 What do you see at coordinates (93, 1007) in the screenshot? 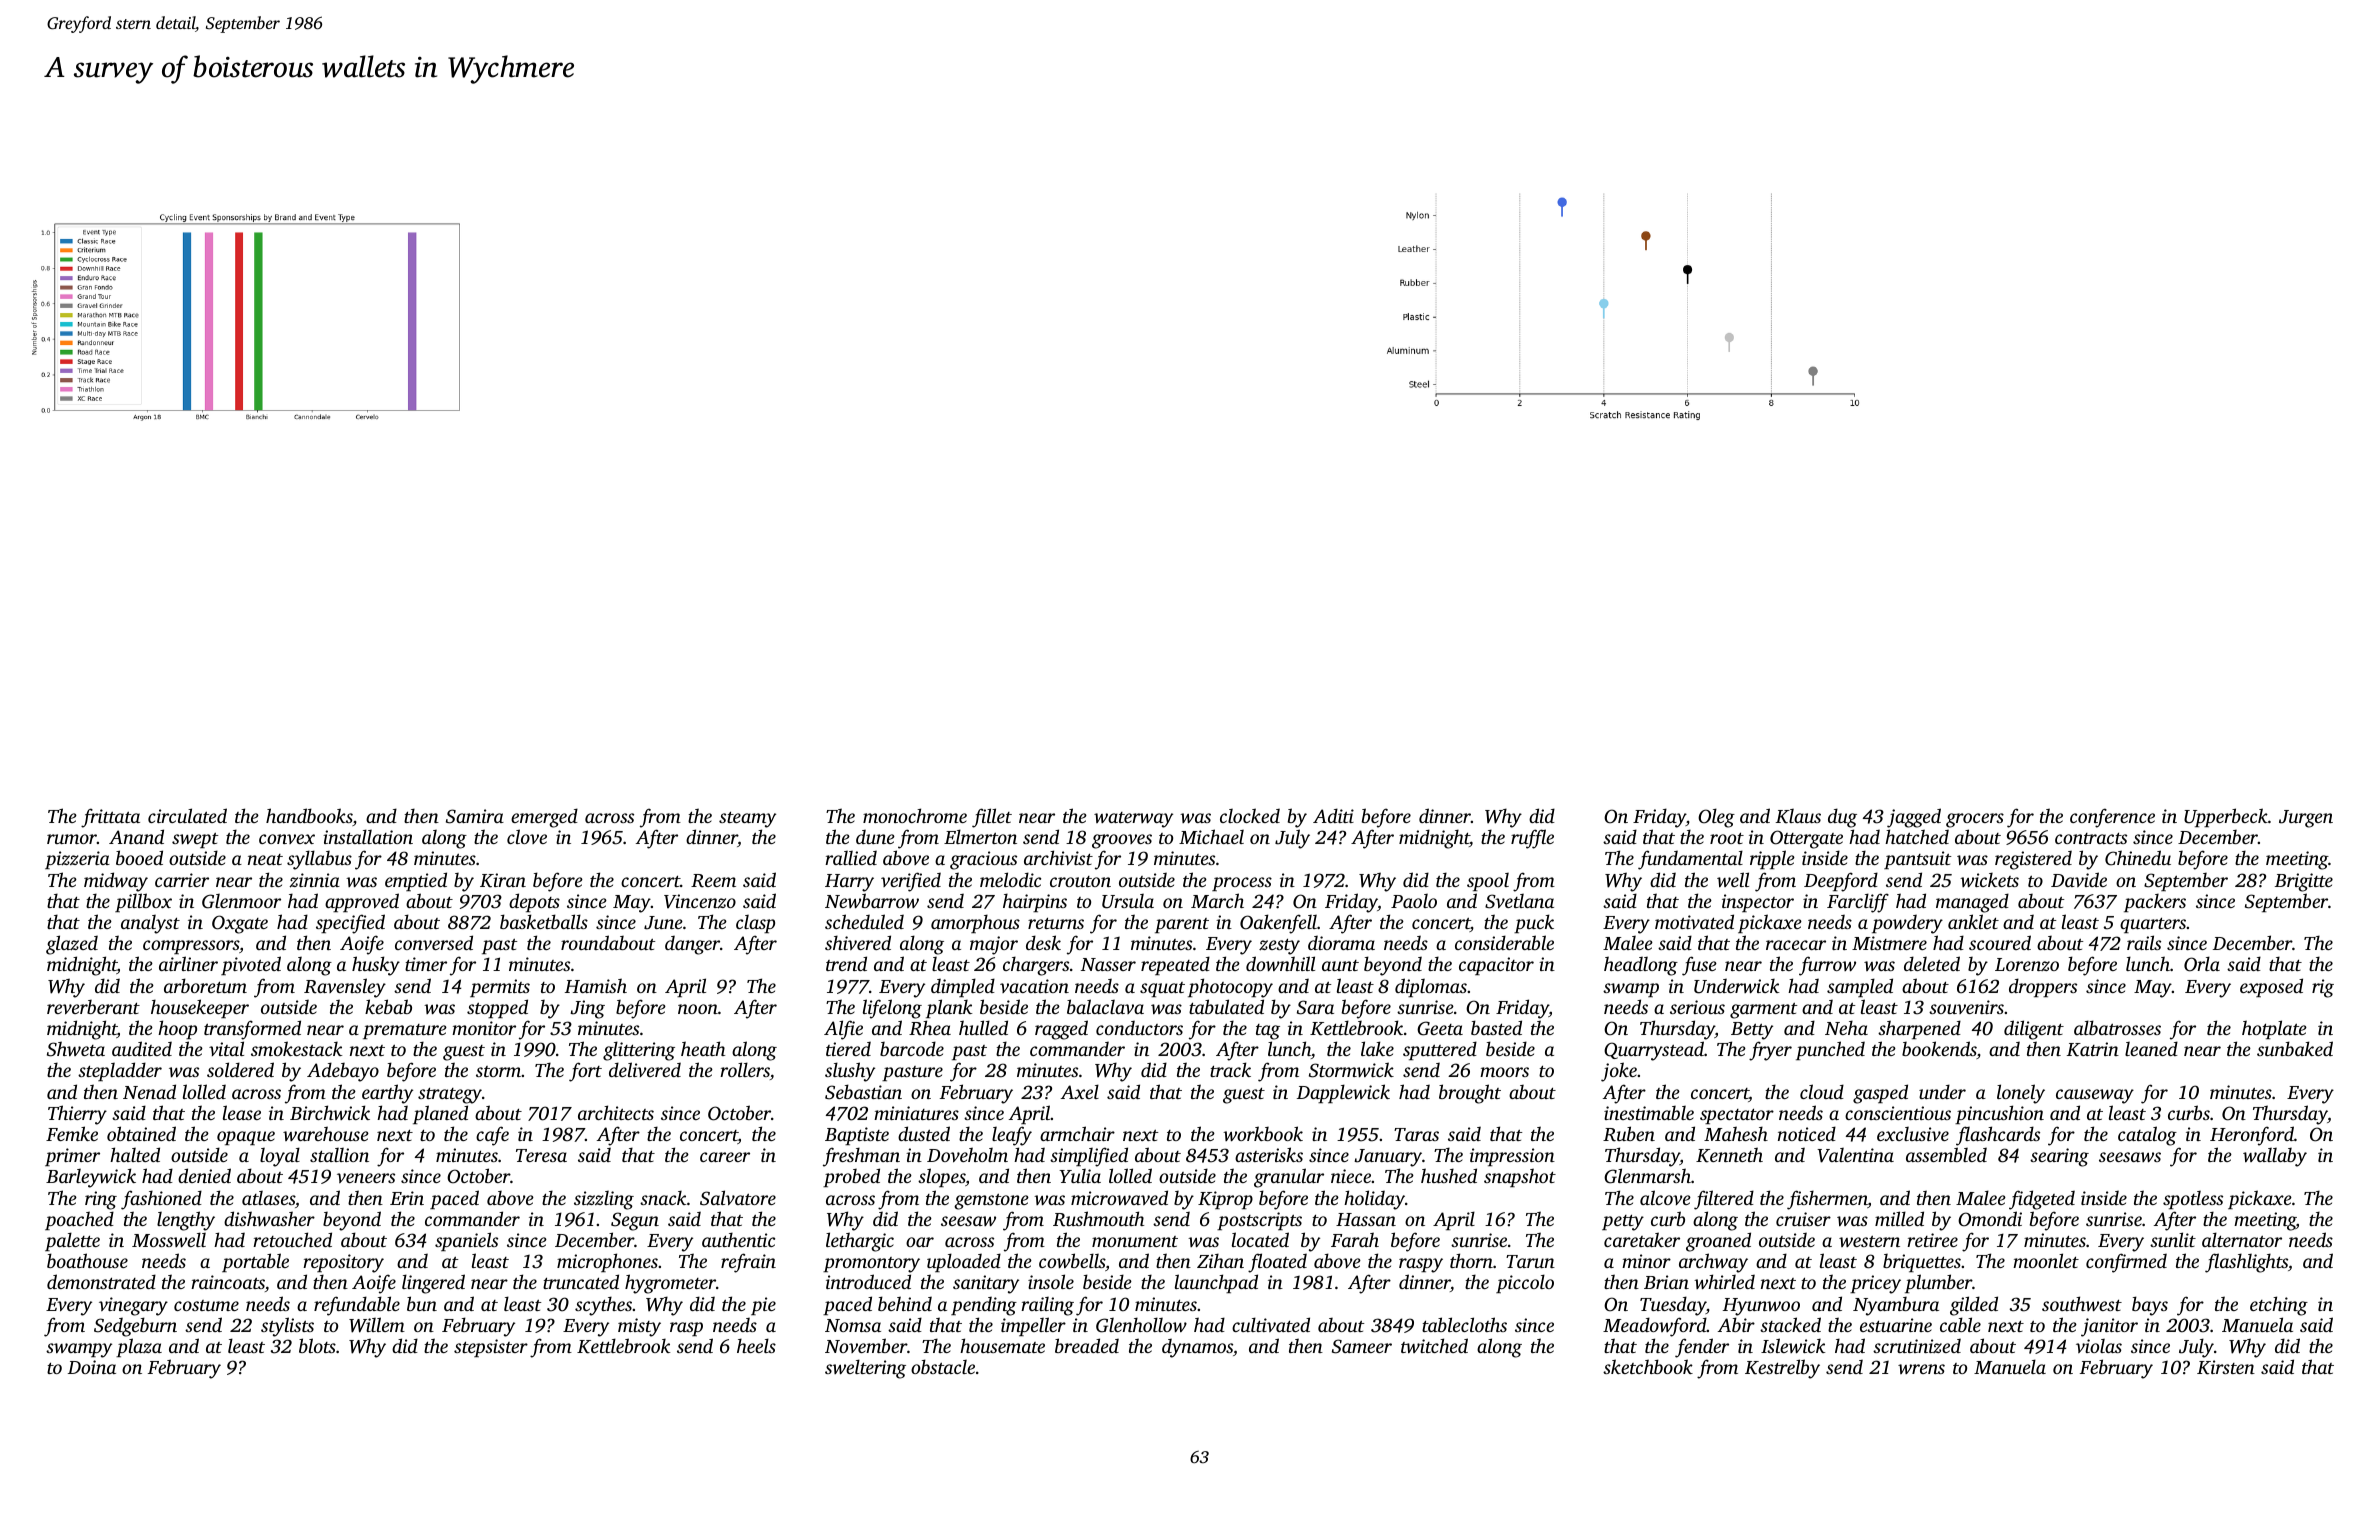
I see `reverberant` at bounding box center [93, 1007].
